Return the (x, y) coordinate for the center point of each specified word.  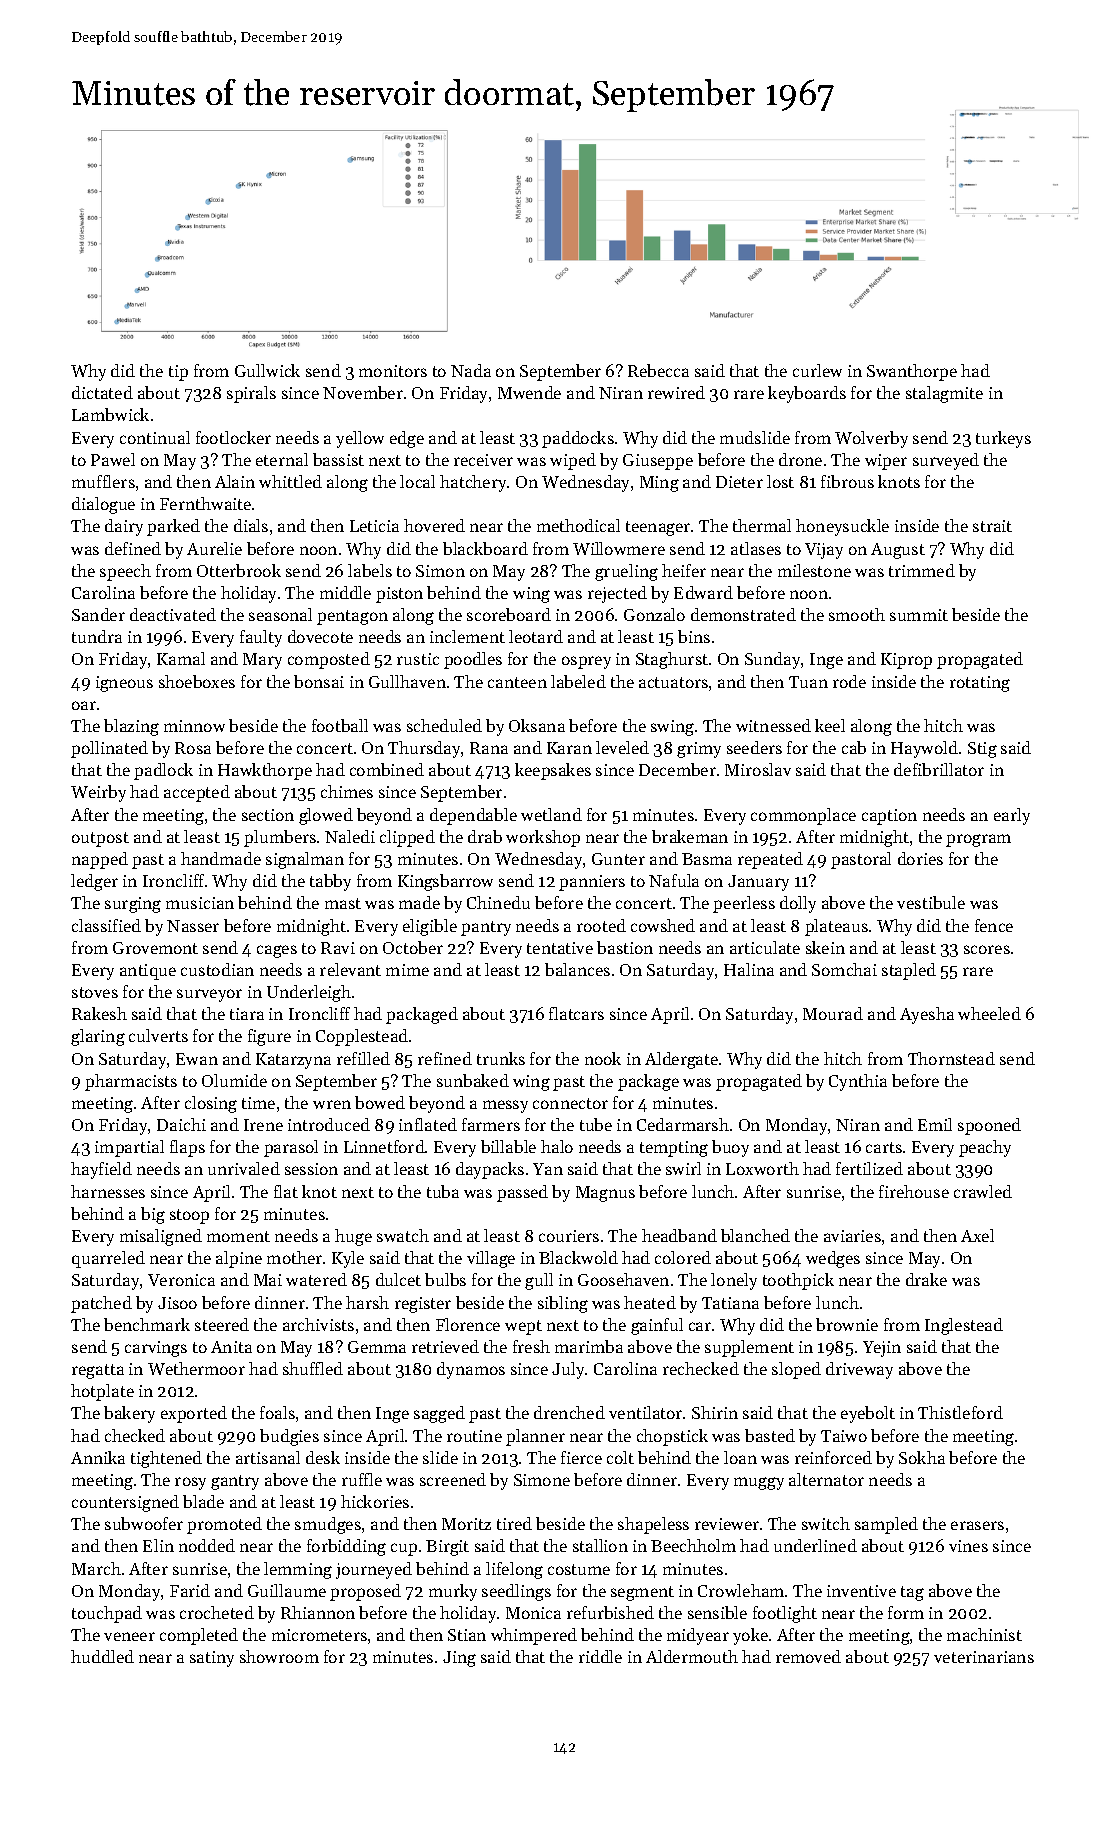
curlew (817, 370)
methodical (578, 525)
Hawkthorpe (265, 771)
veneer (129, 1636)
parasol (291, 1148)
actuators (673, 682)
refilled (363, 1058)
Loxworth (762, 1168)
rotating (980, 684)
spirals (251, 394)
